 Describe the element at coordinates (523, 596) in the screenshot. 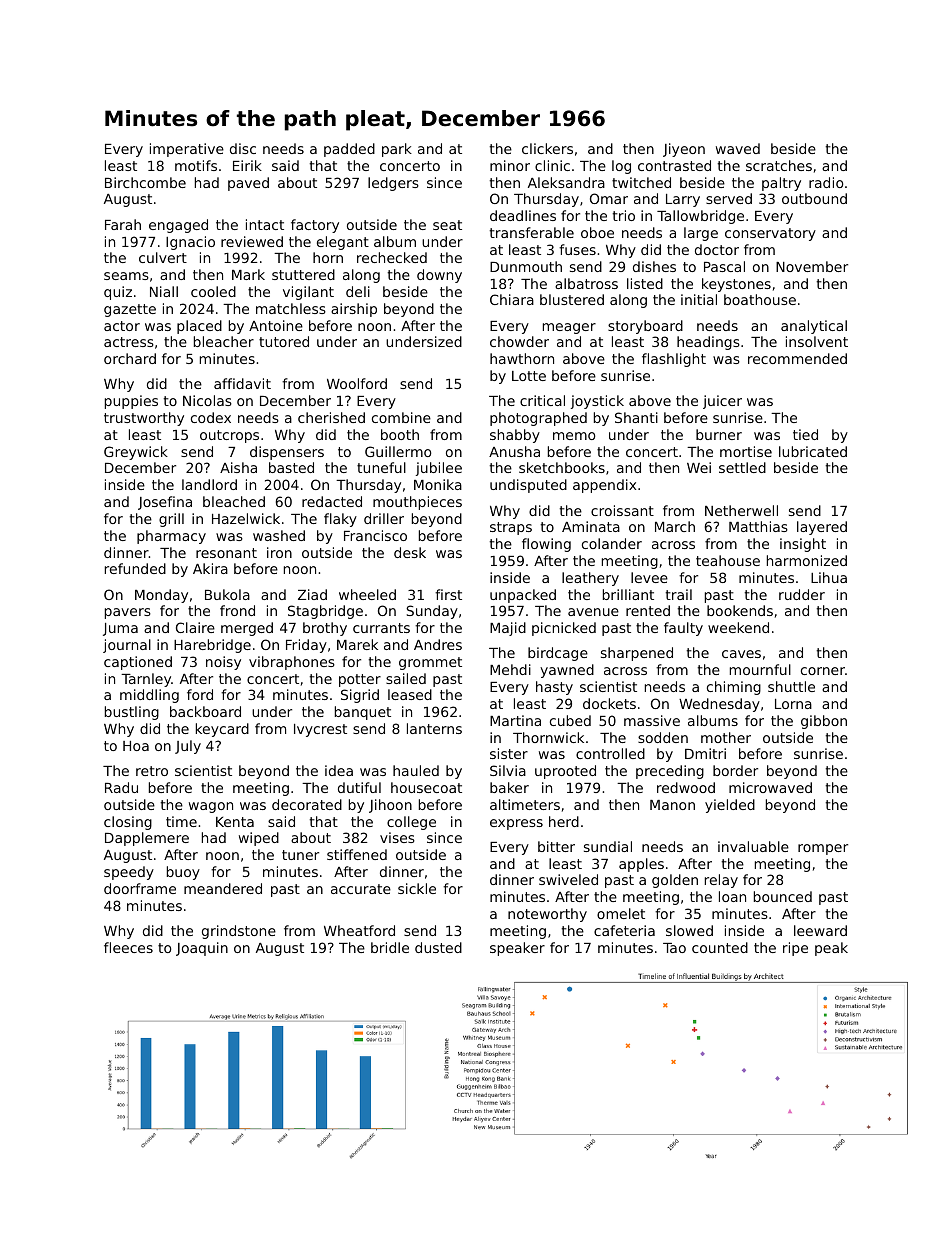

I see `unpacked` at that location.
